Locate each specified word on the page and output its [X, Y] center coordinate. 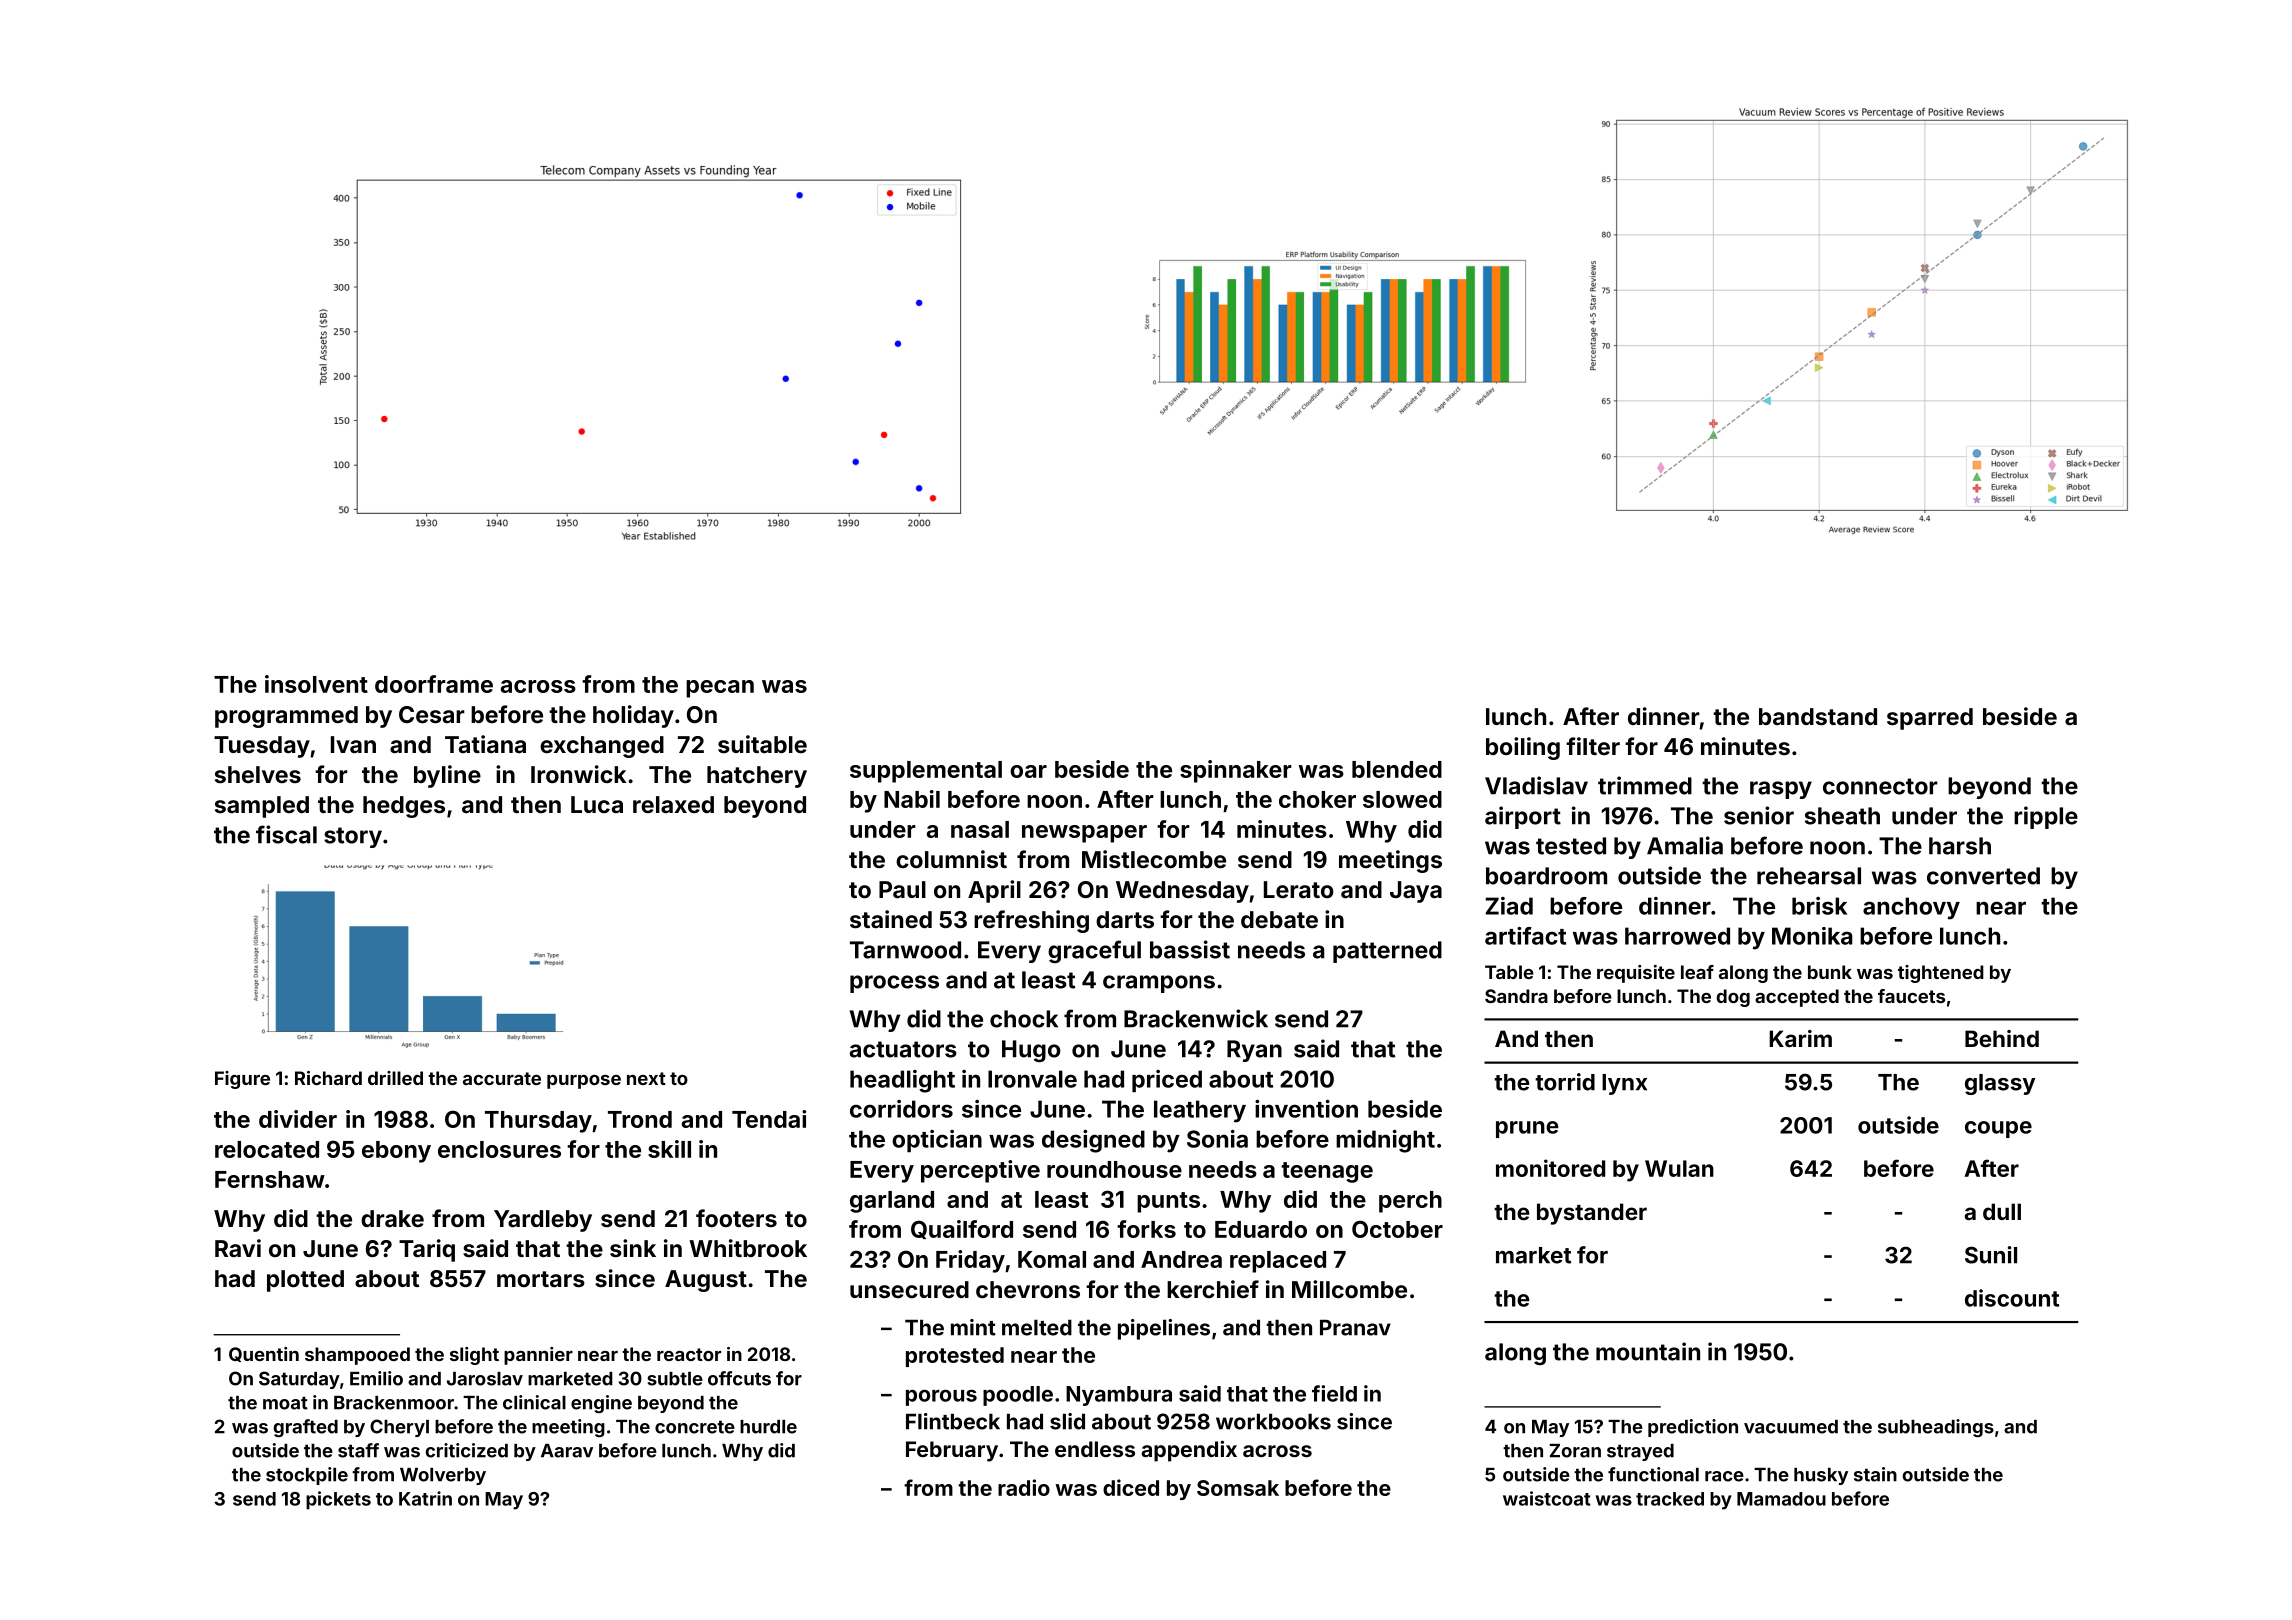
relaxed [673, 804]
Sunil [1991, 1255]
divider [298, 1119]
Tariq [427, 1250]
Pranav [1355, 1328]
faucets [1911, 996]
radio [1024, 1487]
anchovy [1911, 908]
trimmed [1645, 785]
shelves [258, 774]
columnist [951, 859]
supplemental [926, 772]
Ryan [1254, 1051]
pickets [338, 1500]
